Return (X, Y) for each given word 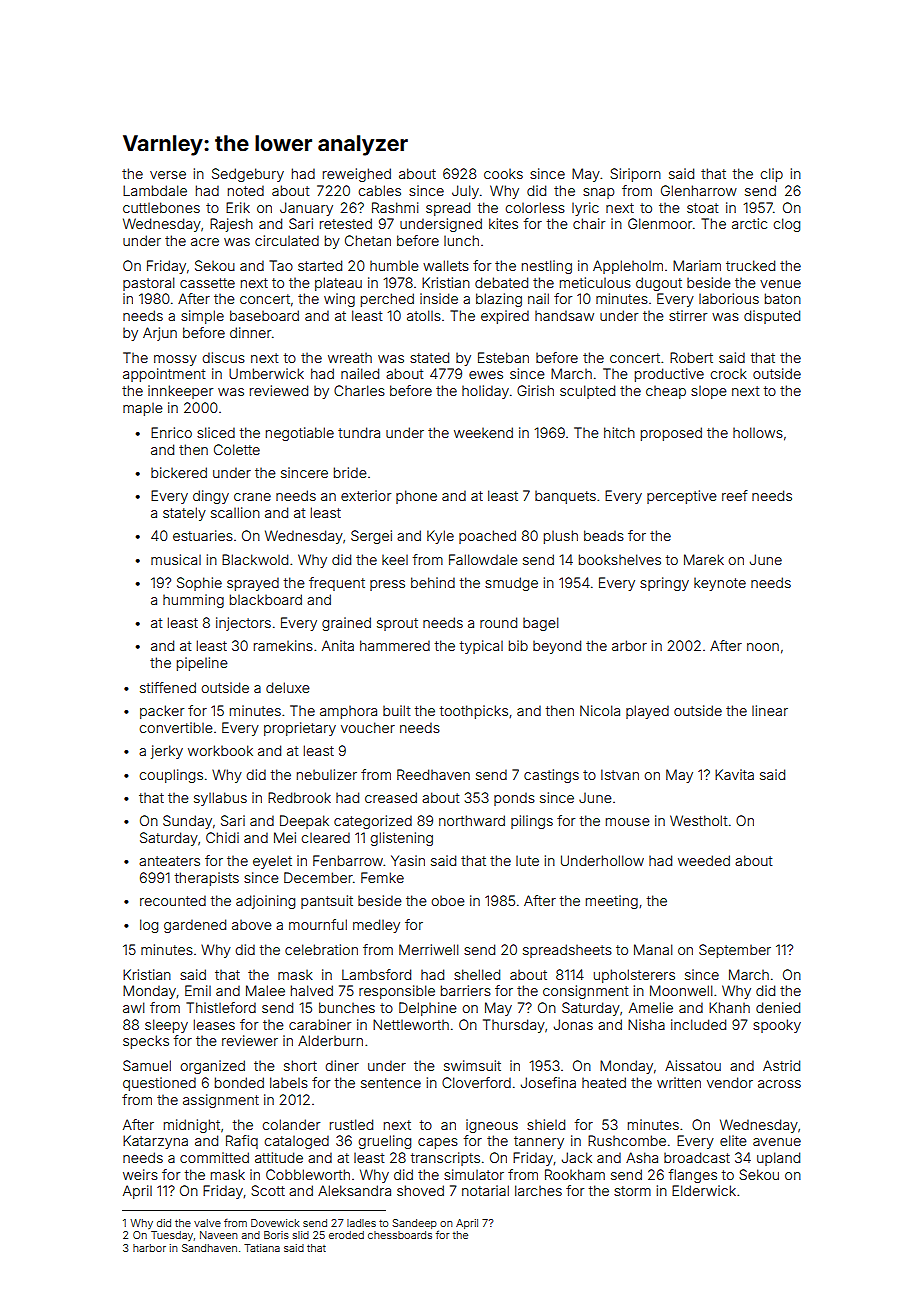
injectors (243, 624)
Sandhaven (209, 1248)
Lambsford (376, 974)
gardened (195, 926)
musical (176, 559)
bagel (540, 624)
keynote (720, 584)
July (465, 192)
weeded (704, 860)
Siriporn (635, 175)
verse (168, 175)
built (397, 710)
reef (735, 495)
